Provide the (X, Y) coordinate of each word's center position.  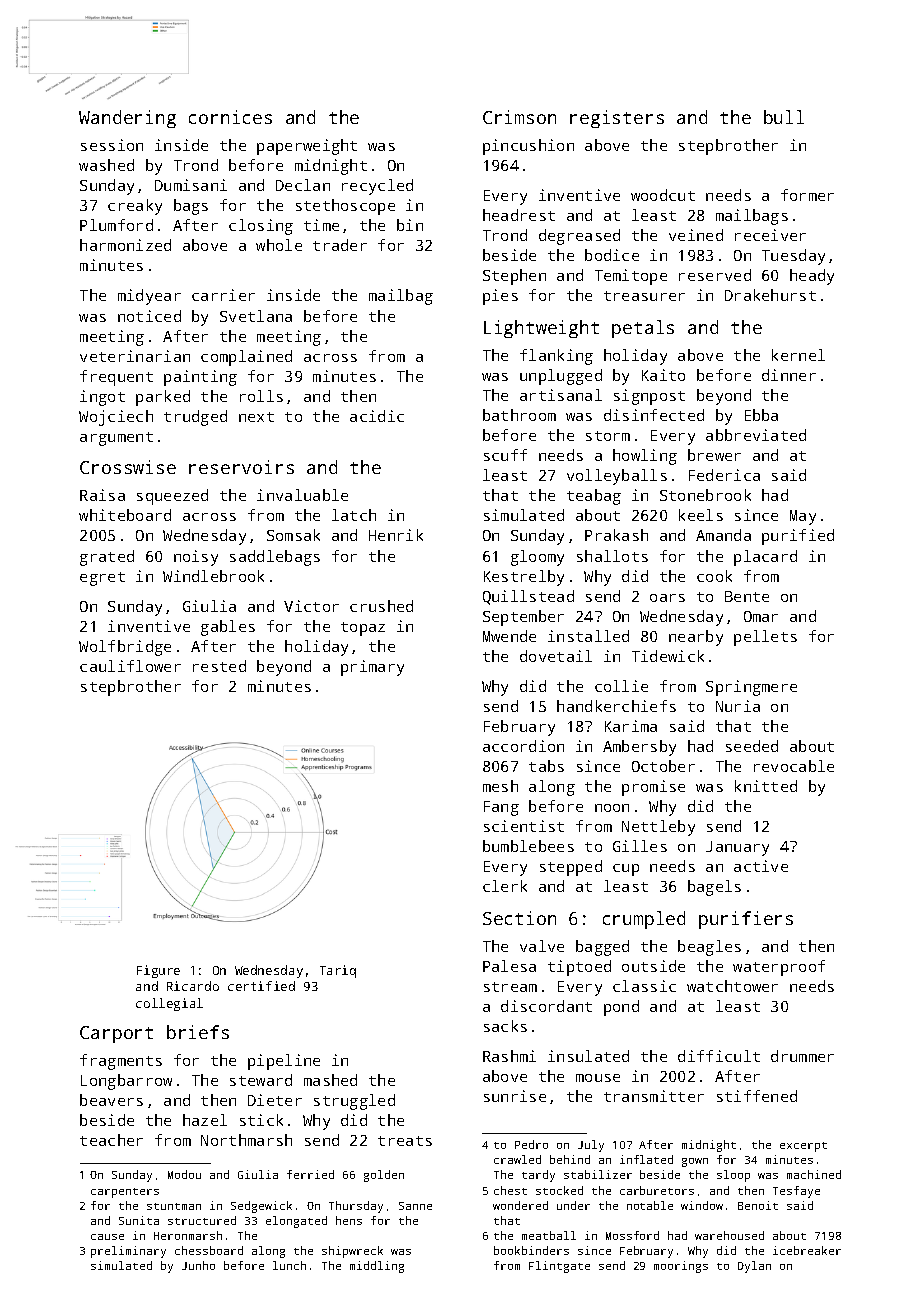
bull (784, 117)
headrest (519, 215)
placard (765, 558)
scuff (505, 455)
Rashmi (509, 1056)
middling (377, 1267)
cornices (230, 117)
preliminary (128, 1252)
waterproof (779, 968)
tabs (546, 766)
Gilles (640, 846)
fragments (121, 1062)
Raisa (102, 495)
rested (219, 666)
